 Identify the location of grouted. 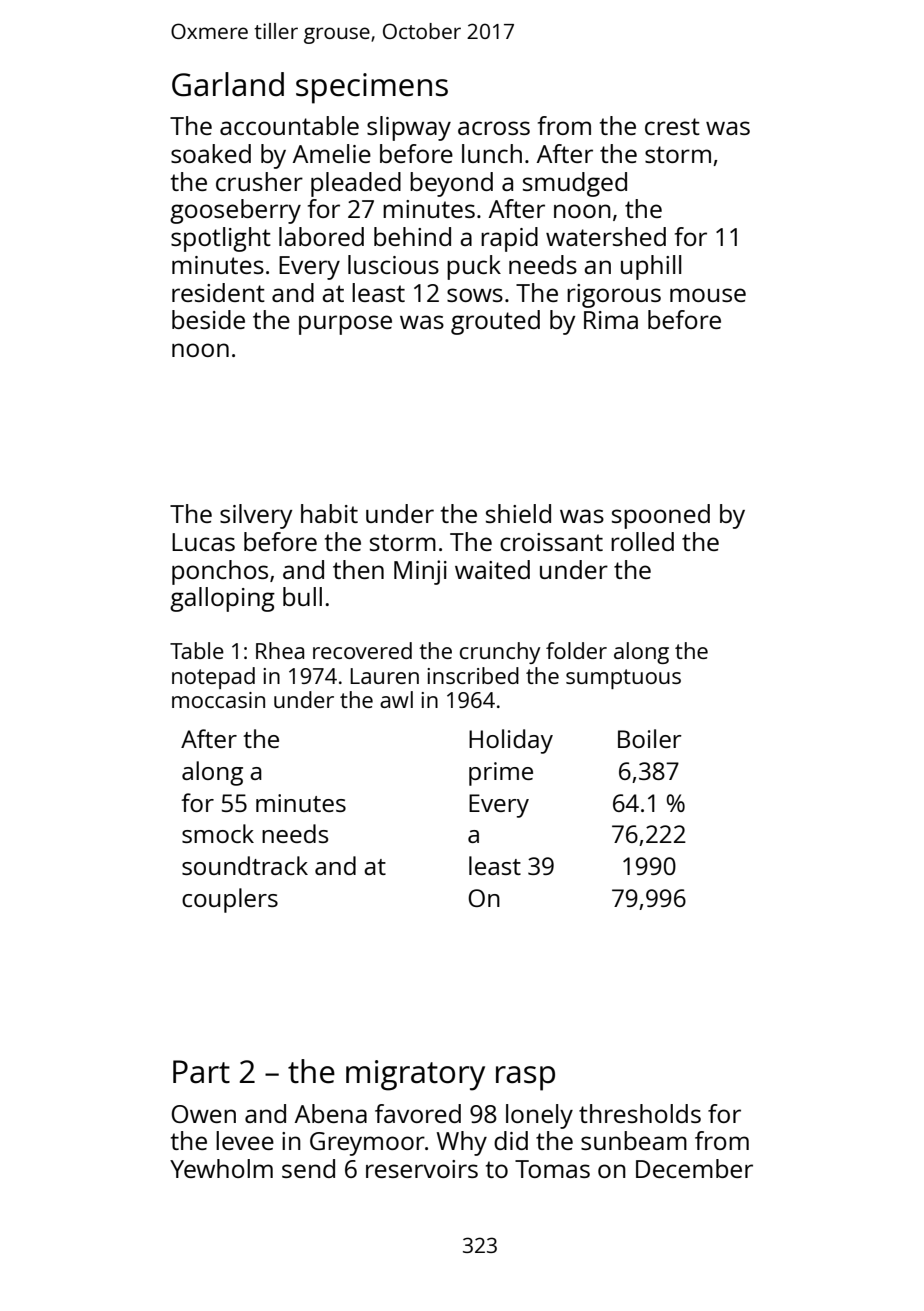
(495, 322).
